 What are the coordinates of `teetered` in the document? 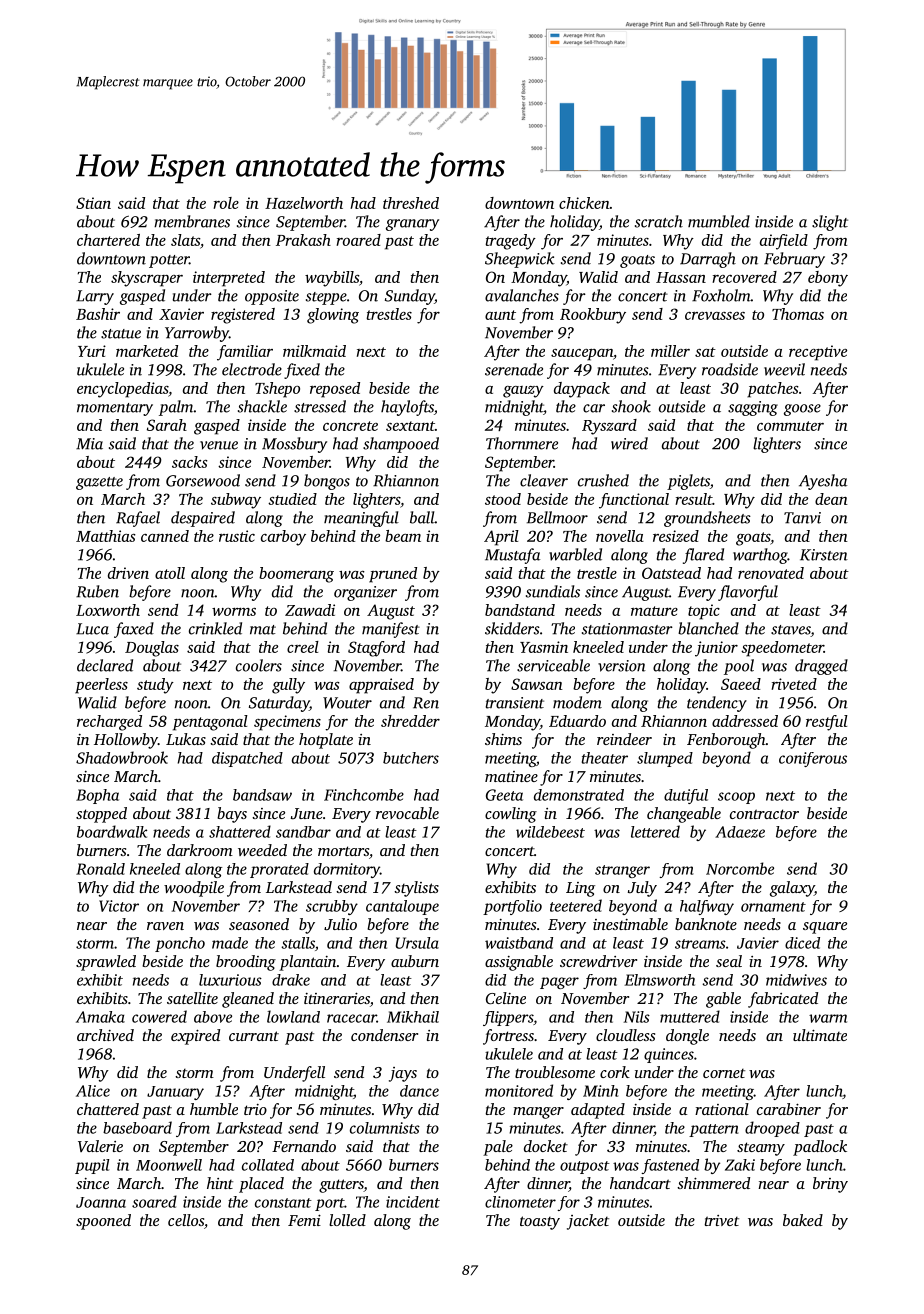 It's located at (576, 905).
